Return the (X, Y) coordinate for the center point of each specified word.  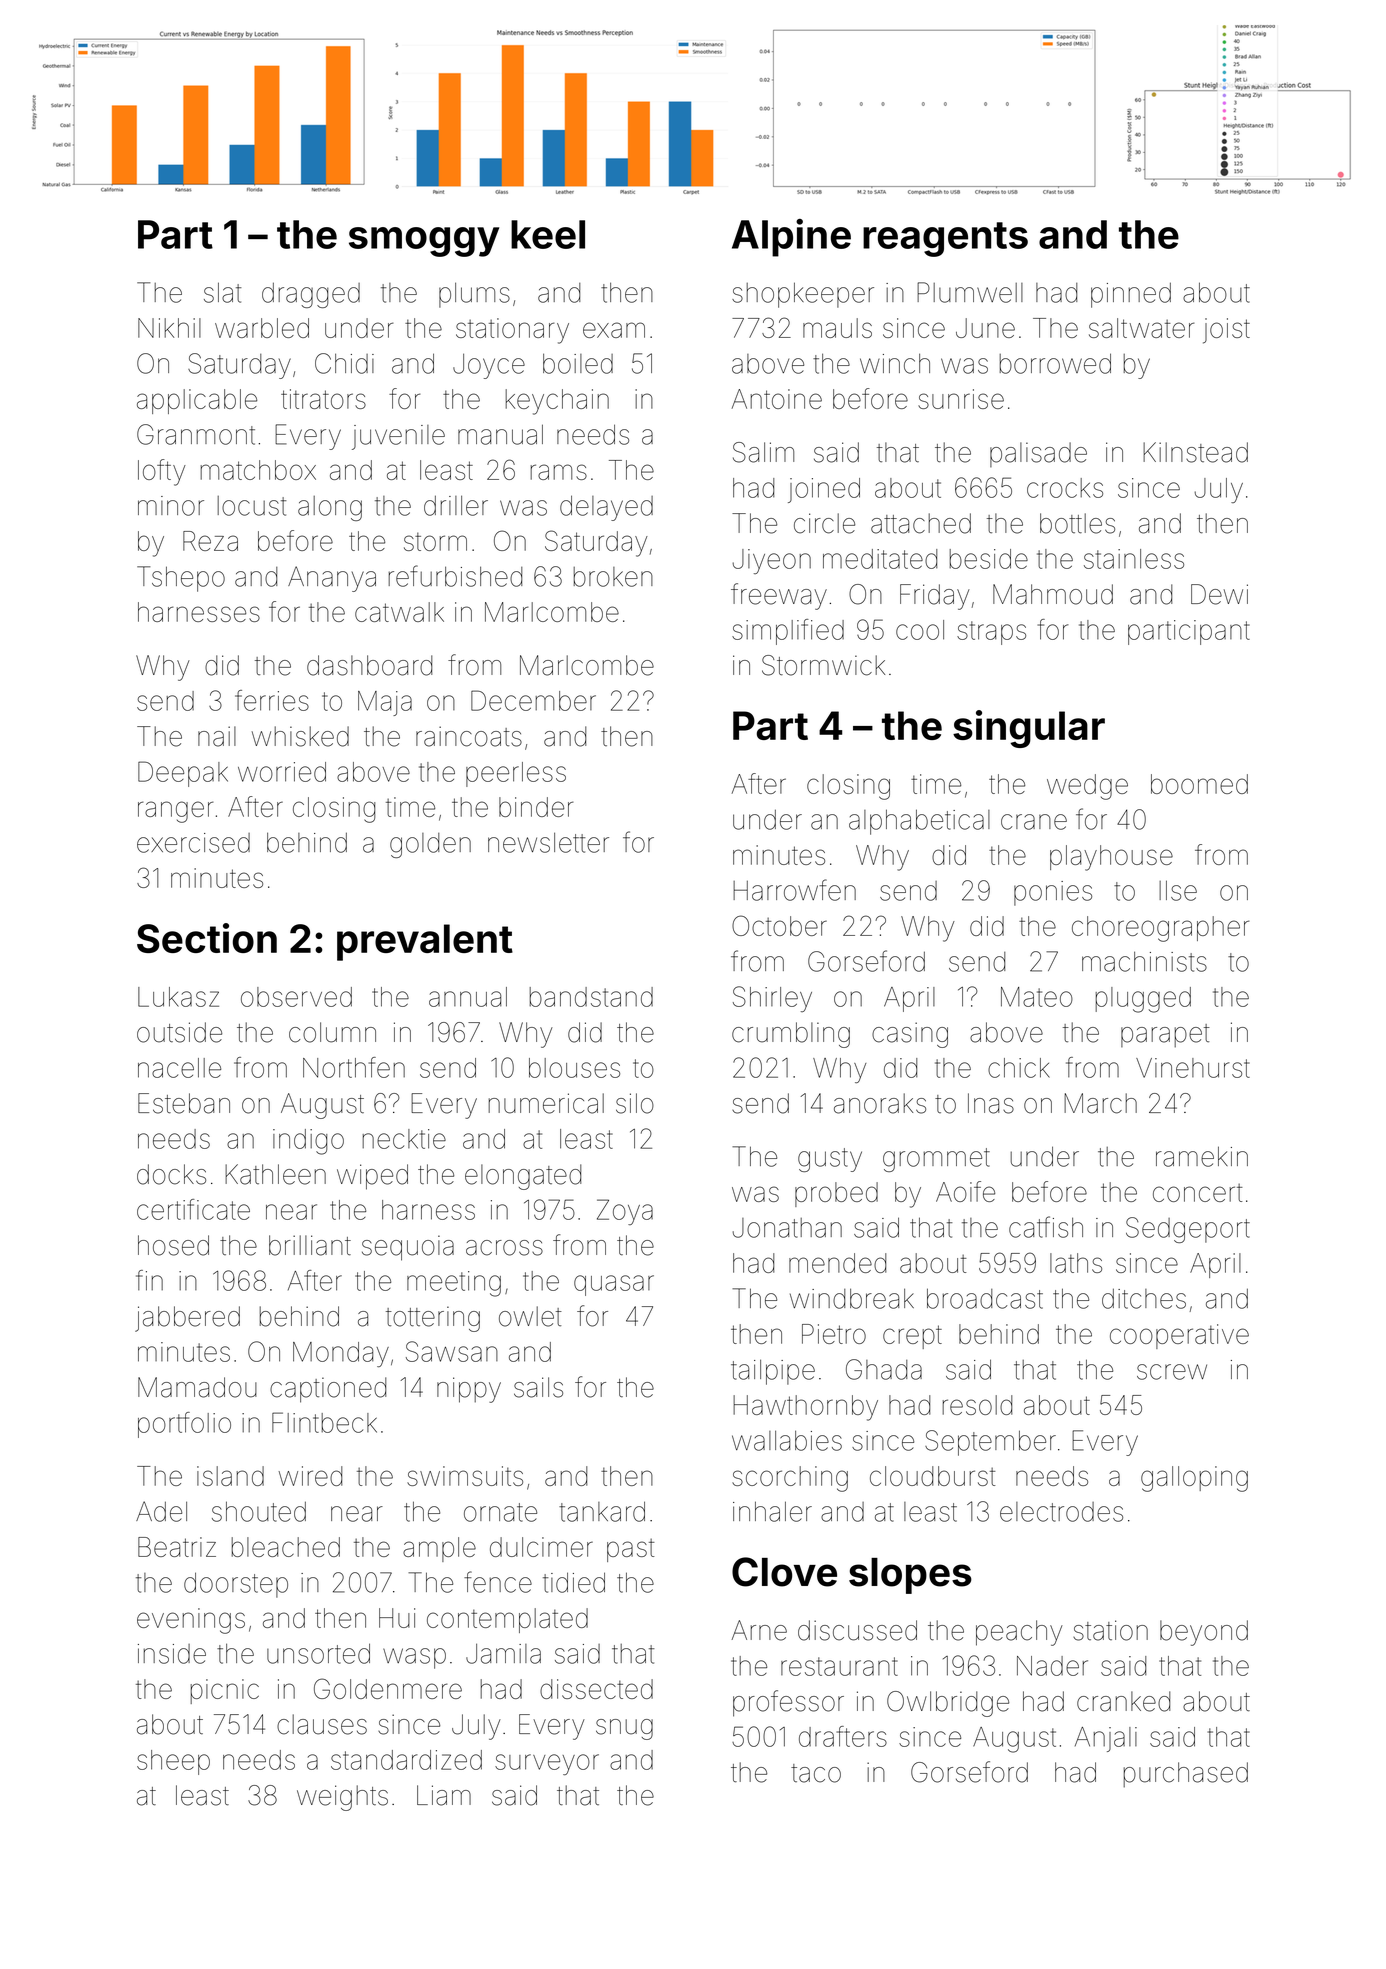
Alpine (791, 238)
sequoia (408, 1248)
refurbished (455, 576)
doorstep (236, 1585)
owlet (530, 1316)
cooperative (1179, 1336)
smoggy (424, 242)
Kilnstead (1195, 452)
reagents (945, 239)
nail (217, 736)
